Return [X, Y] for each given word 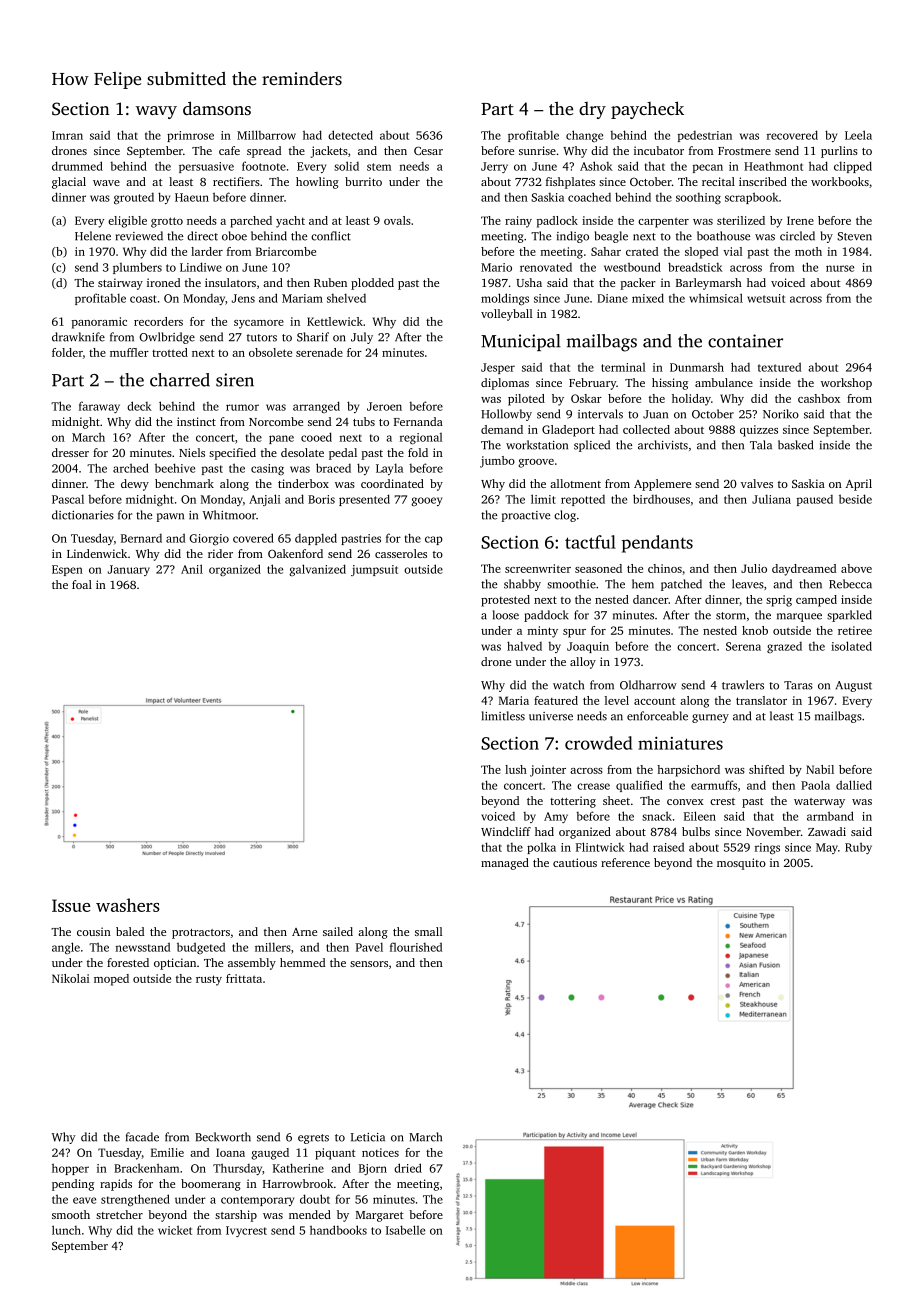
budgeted [201, 948]
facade [142, 1137]
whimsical [716, 298]
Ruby [858, 848]
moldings [505, 299]
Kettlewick [335, 321]
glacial [69, 183]
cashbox [819, 398]
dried [408, 1168]
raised [668, 847]
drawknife [78, 337]
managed [505, 864]
